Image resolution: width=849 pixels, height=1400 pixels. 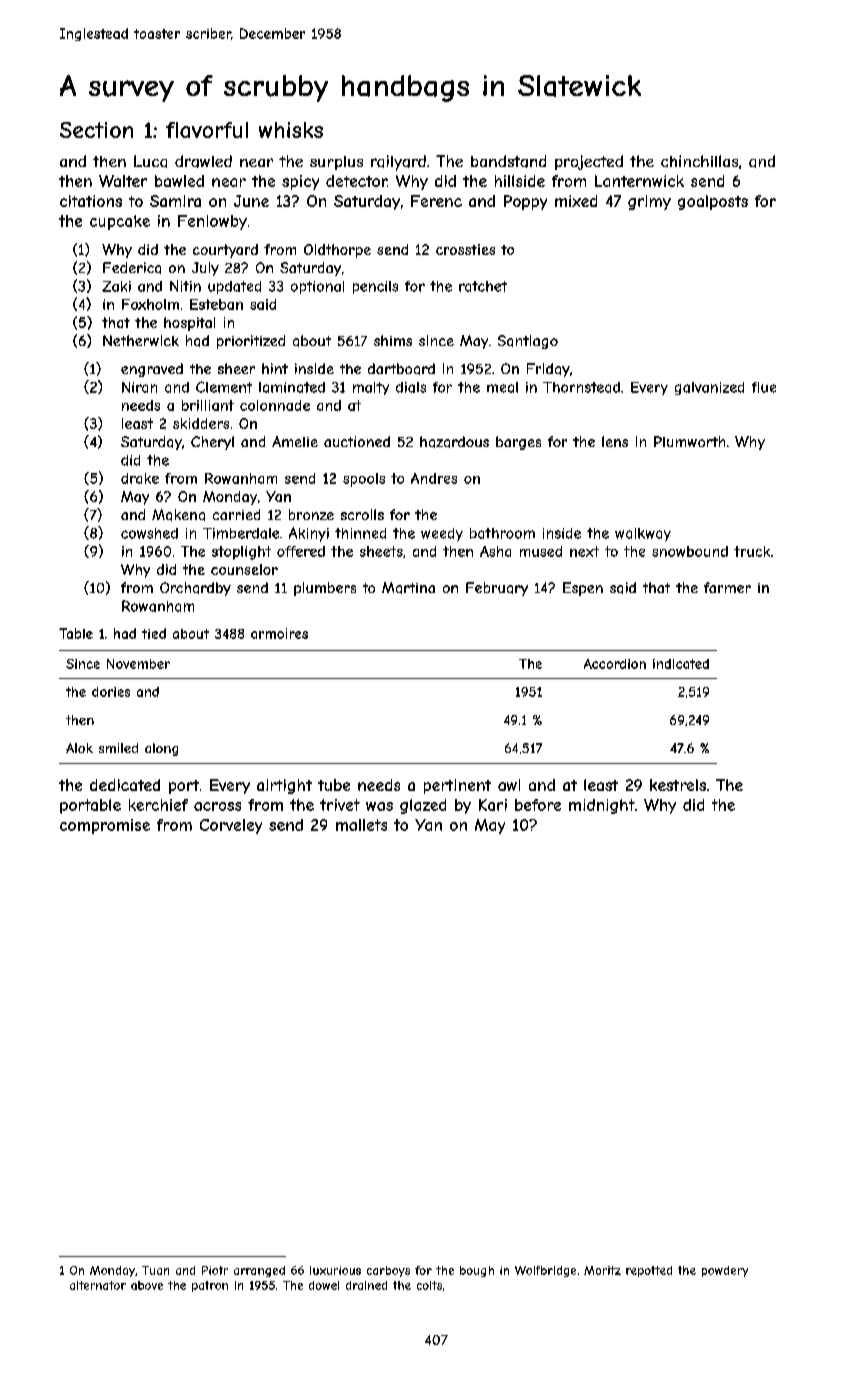 I want to click on indicated, so click(x=681, y=664).
